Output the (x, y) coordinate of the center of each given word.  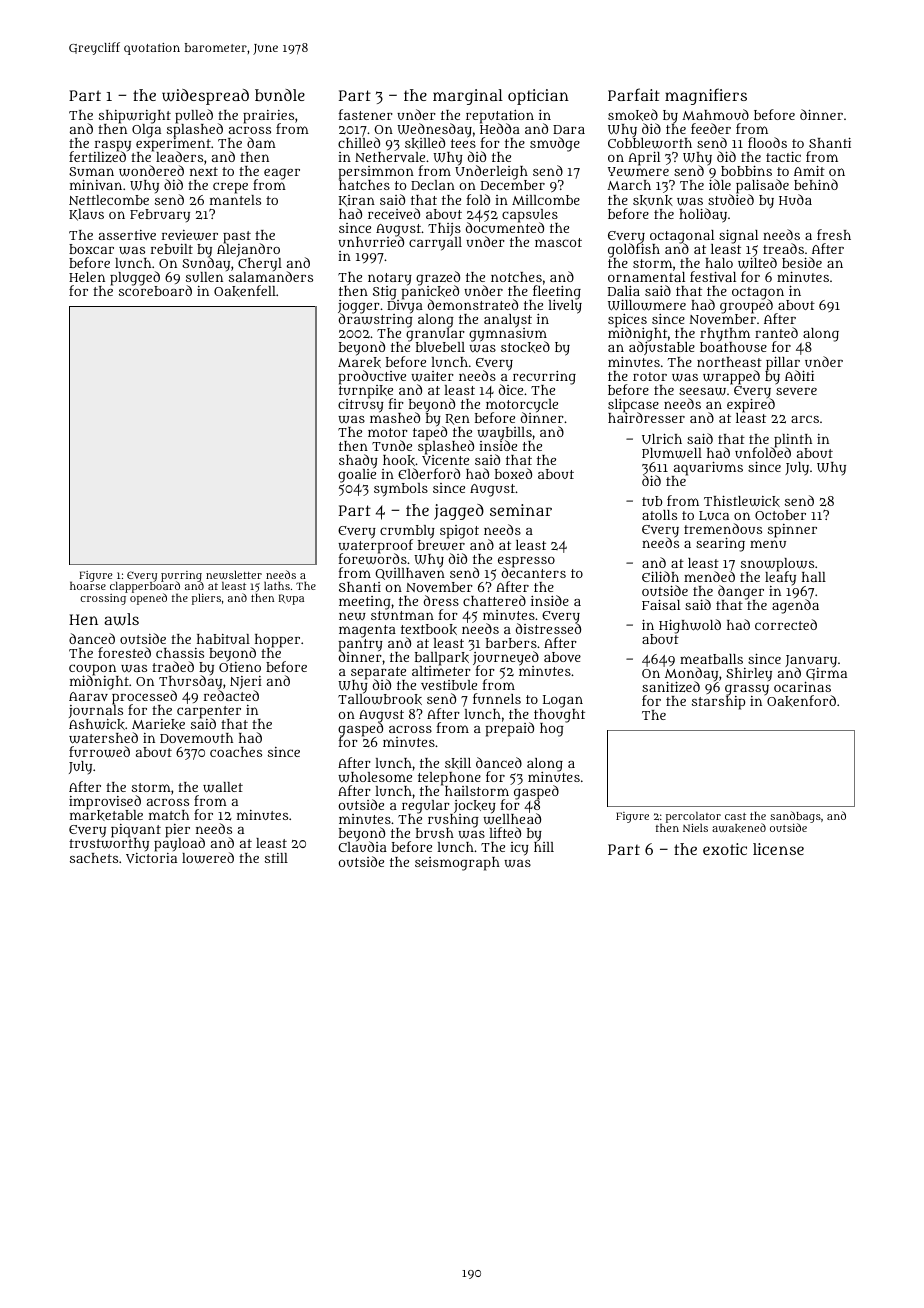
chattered (494, 600)
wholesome (375, 777)
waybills (504, 434)
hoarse (88, 586)
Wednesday (434, 130)
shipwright (135, 117)
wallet (223, 787)
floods (767, 142)
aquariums (708, 469)
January (811, 661)
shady (358, 461)
